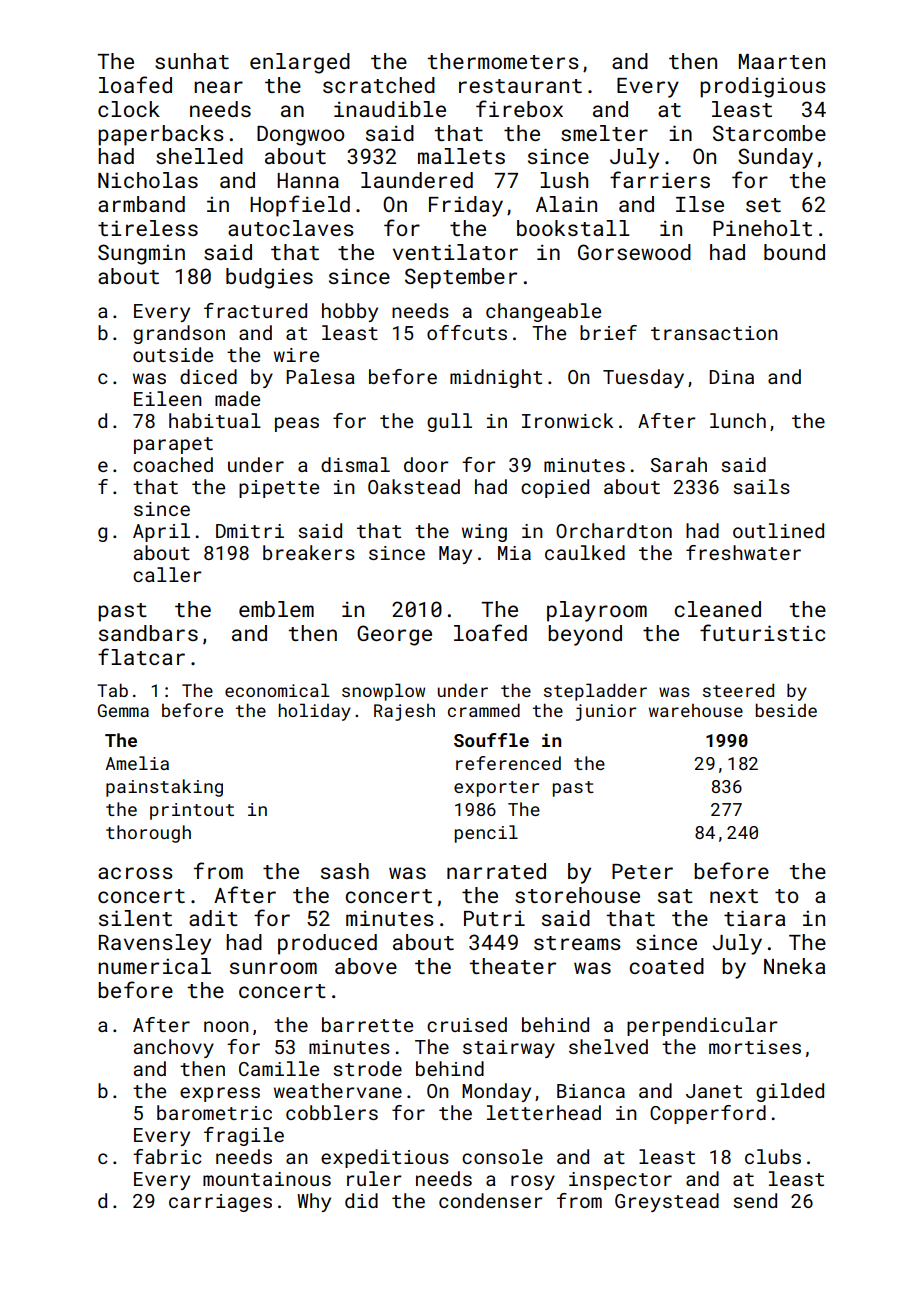  What do you see at coordinates (220, 1203) in the screenshot?
I see `carriages` at bounding box center [220, 1203].
